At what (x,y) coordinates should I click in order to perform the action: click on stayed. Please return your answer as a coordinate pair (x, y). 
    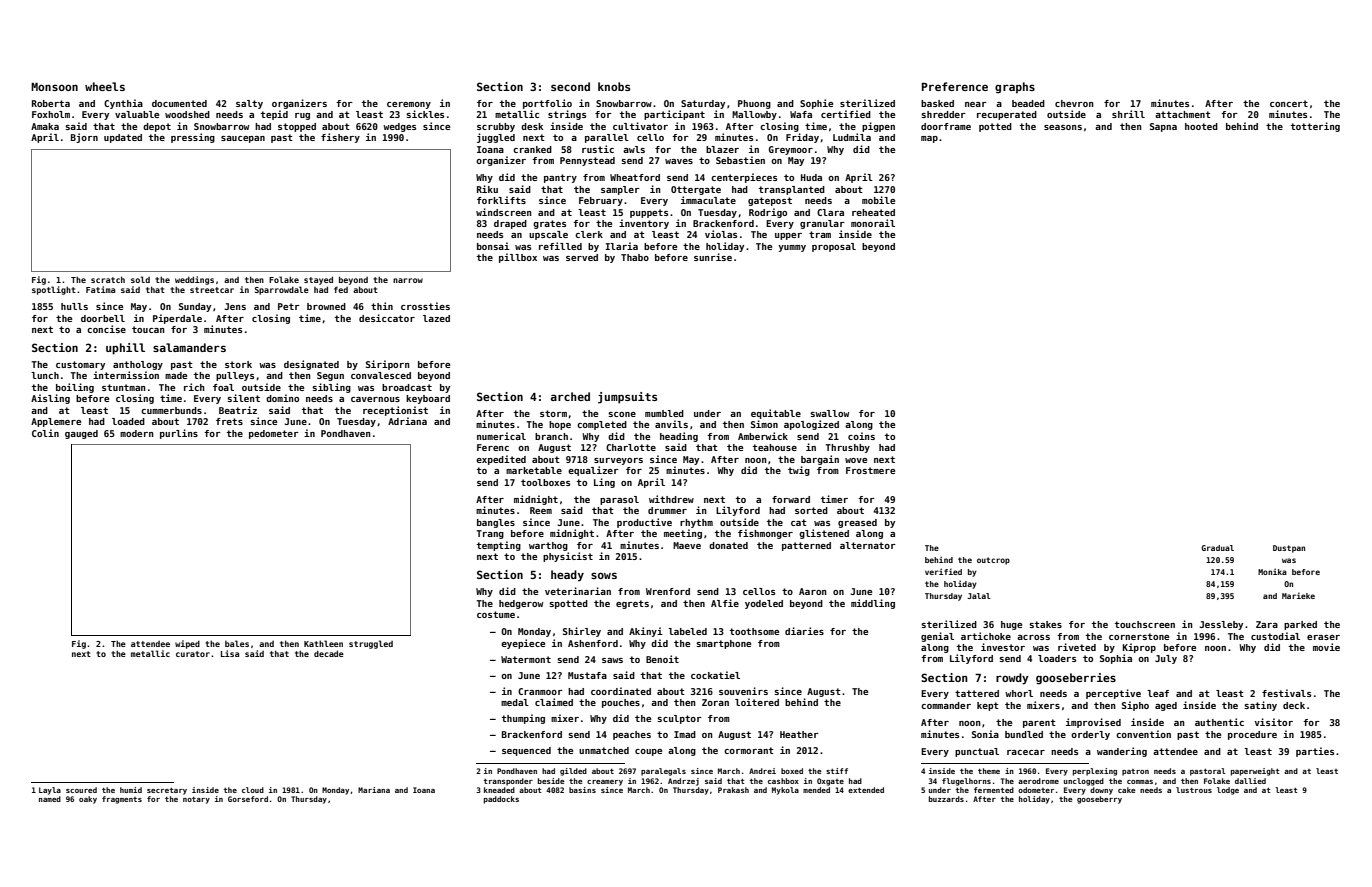
    Looking at the image, I should click on (318, 280).
